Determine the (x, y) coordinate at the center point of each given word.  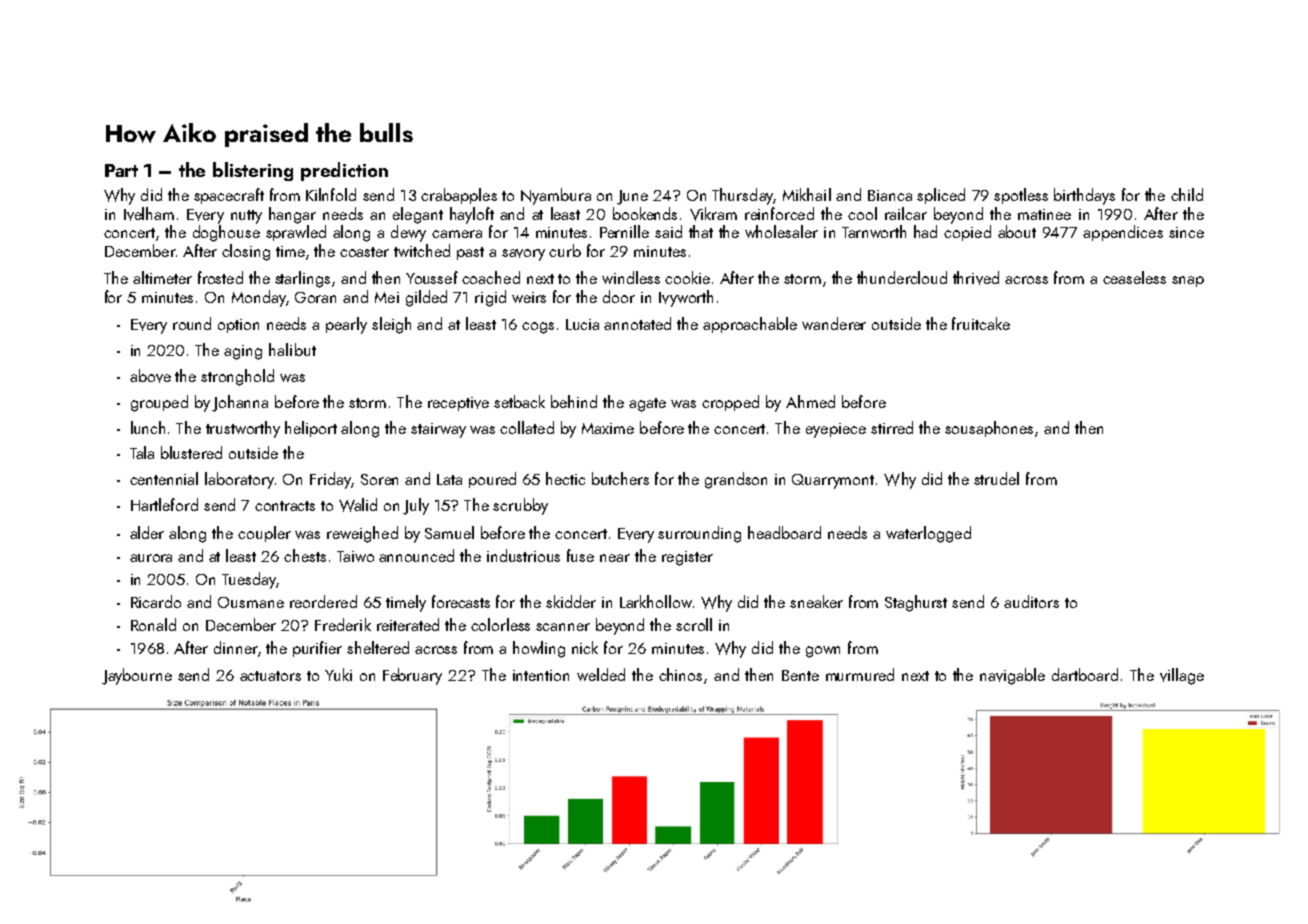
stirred (892, 427)
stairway (438, 430)
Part (121, 170)
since (1186, 232)
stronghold (237, 377)
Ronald (153, 624)
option (238, 326)
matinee (1044, 214)
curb (565, 250)
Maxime (608, 428)
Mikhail (807, 194)
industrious (523, 555)
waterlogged (928, 534)
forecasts (461, 601)
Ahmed (810, 401)
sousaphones (989, 429)
